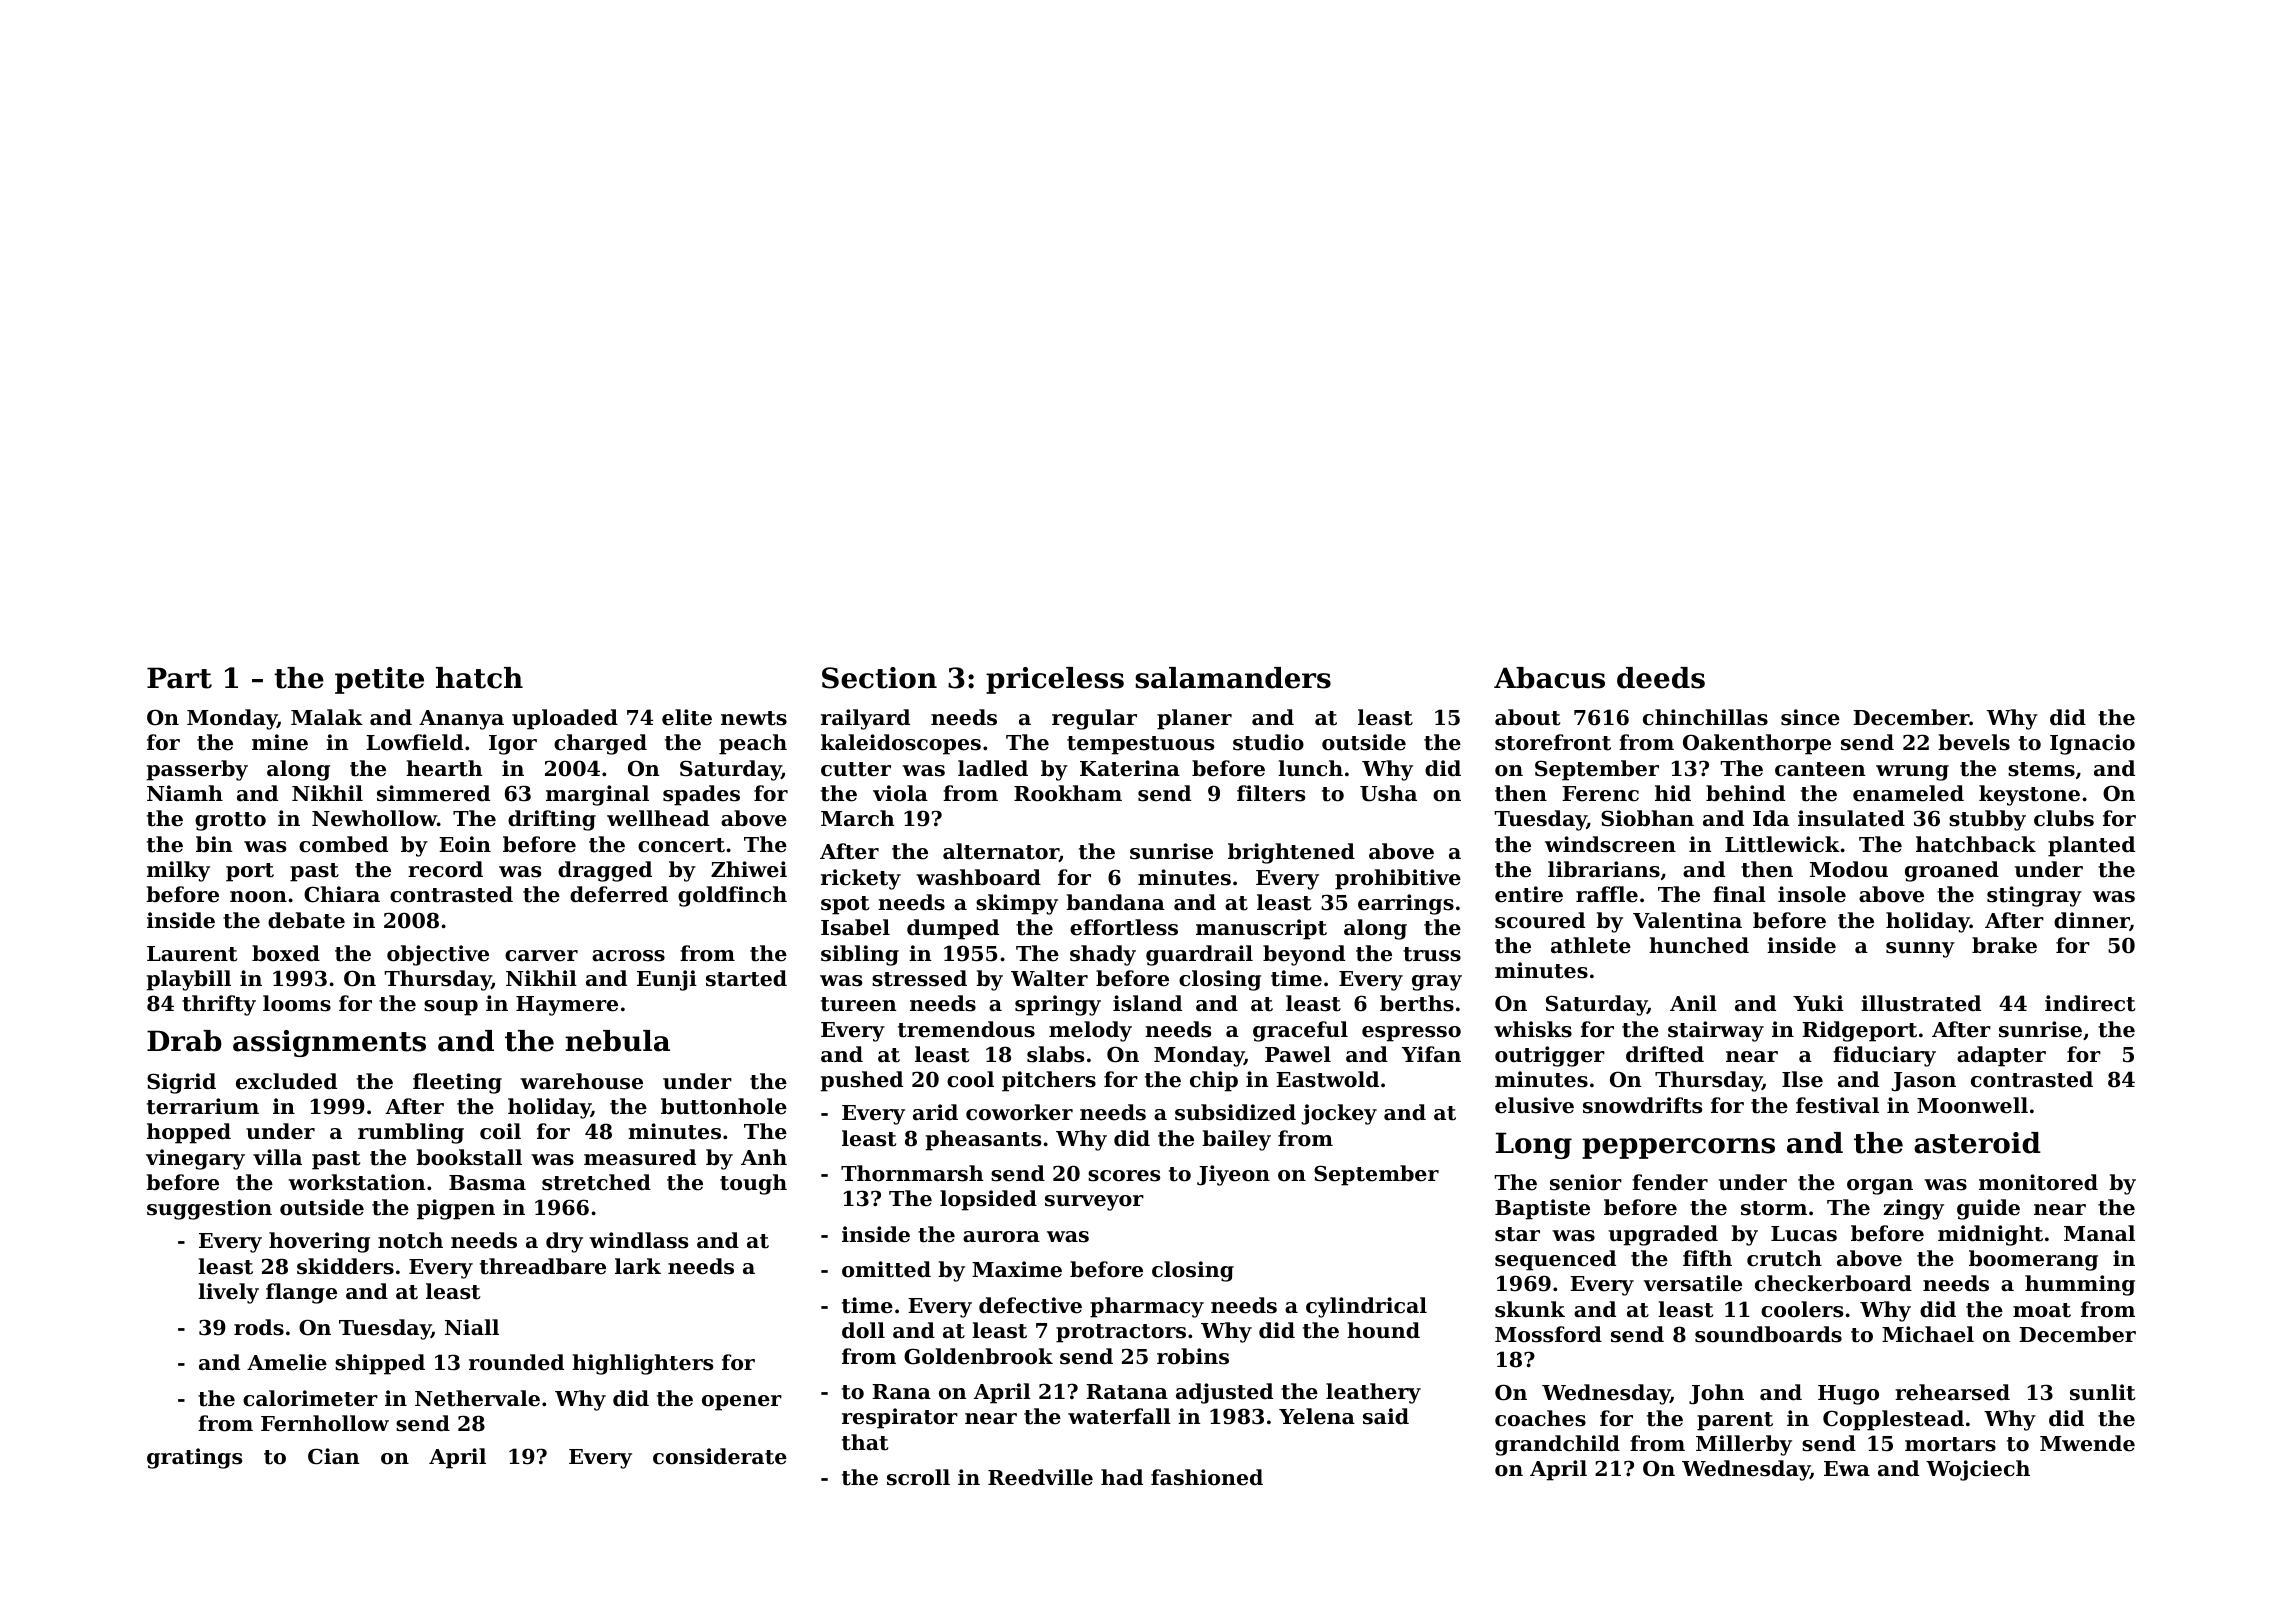 This screenshot has width=2282, height=1614. What do you see at coordinates (978, 1356) in the screenshot?
I see `Goldenbrook` at bounding box center [978, 1356].
